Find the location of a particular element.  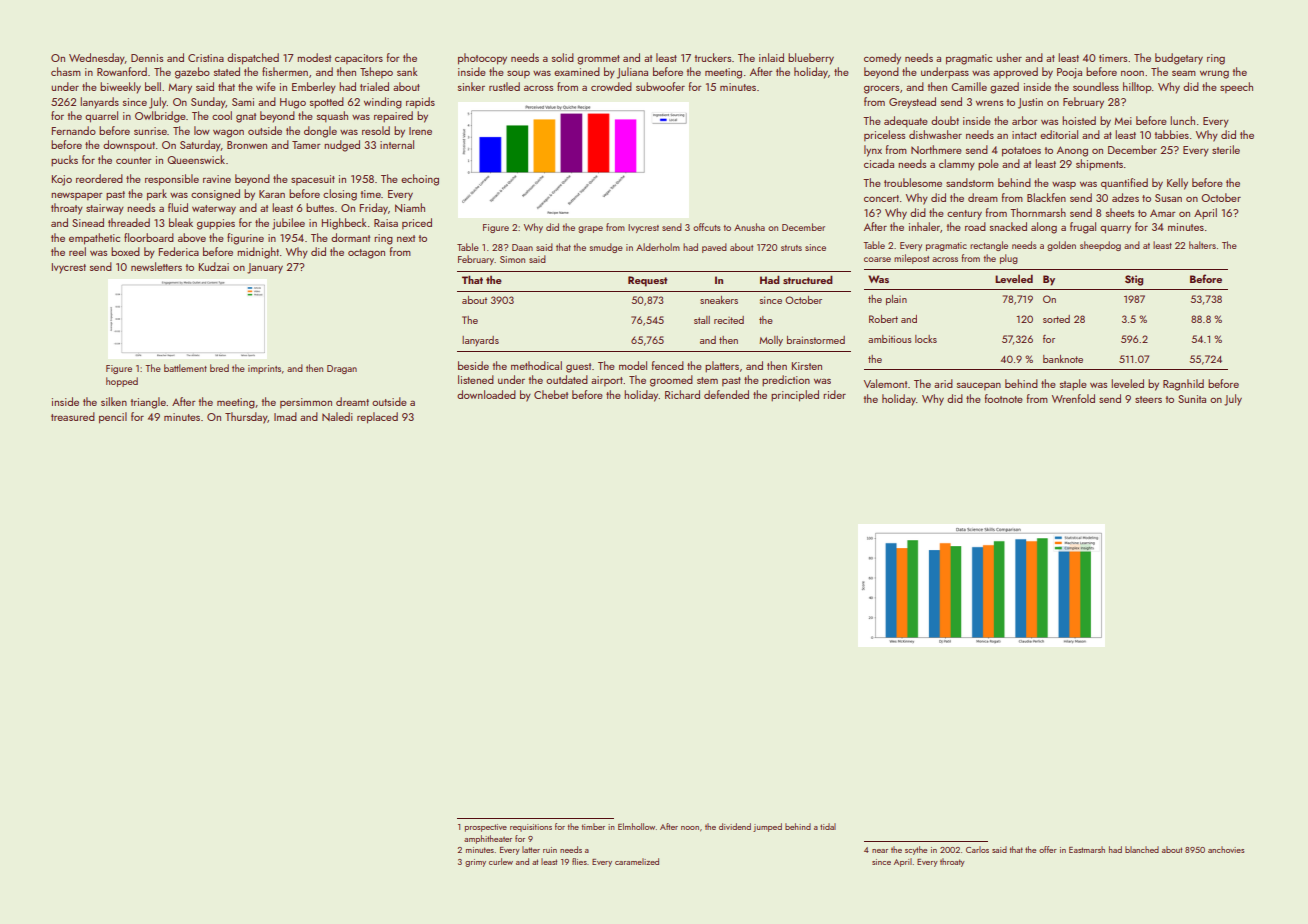

principled is located at coordinates (795, 396).
